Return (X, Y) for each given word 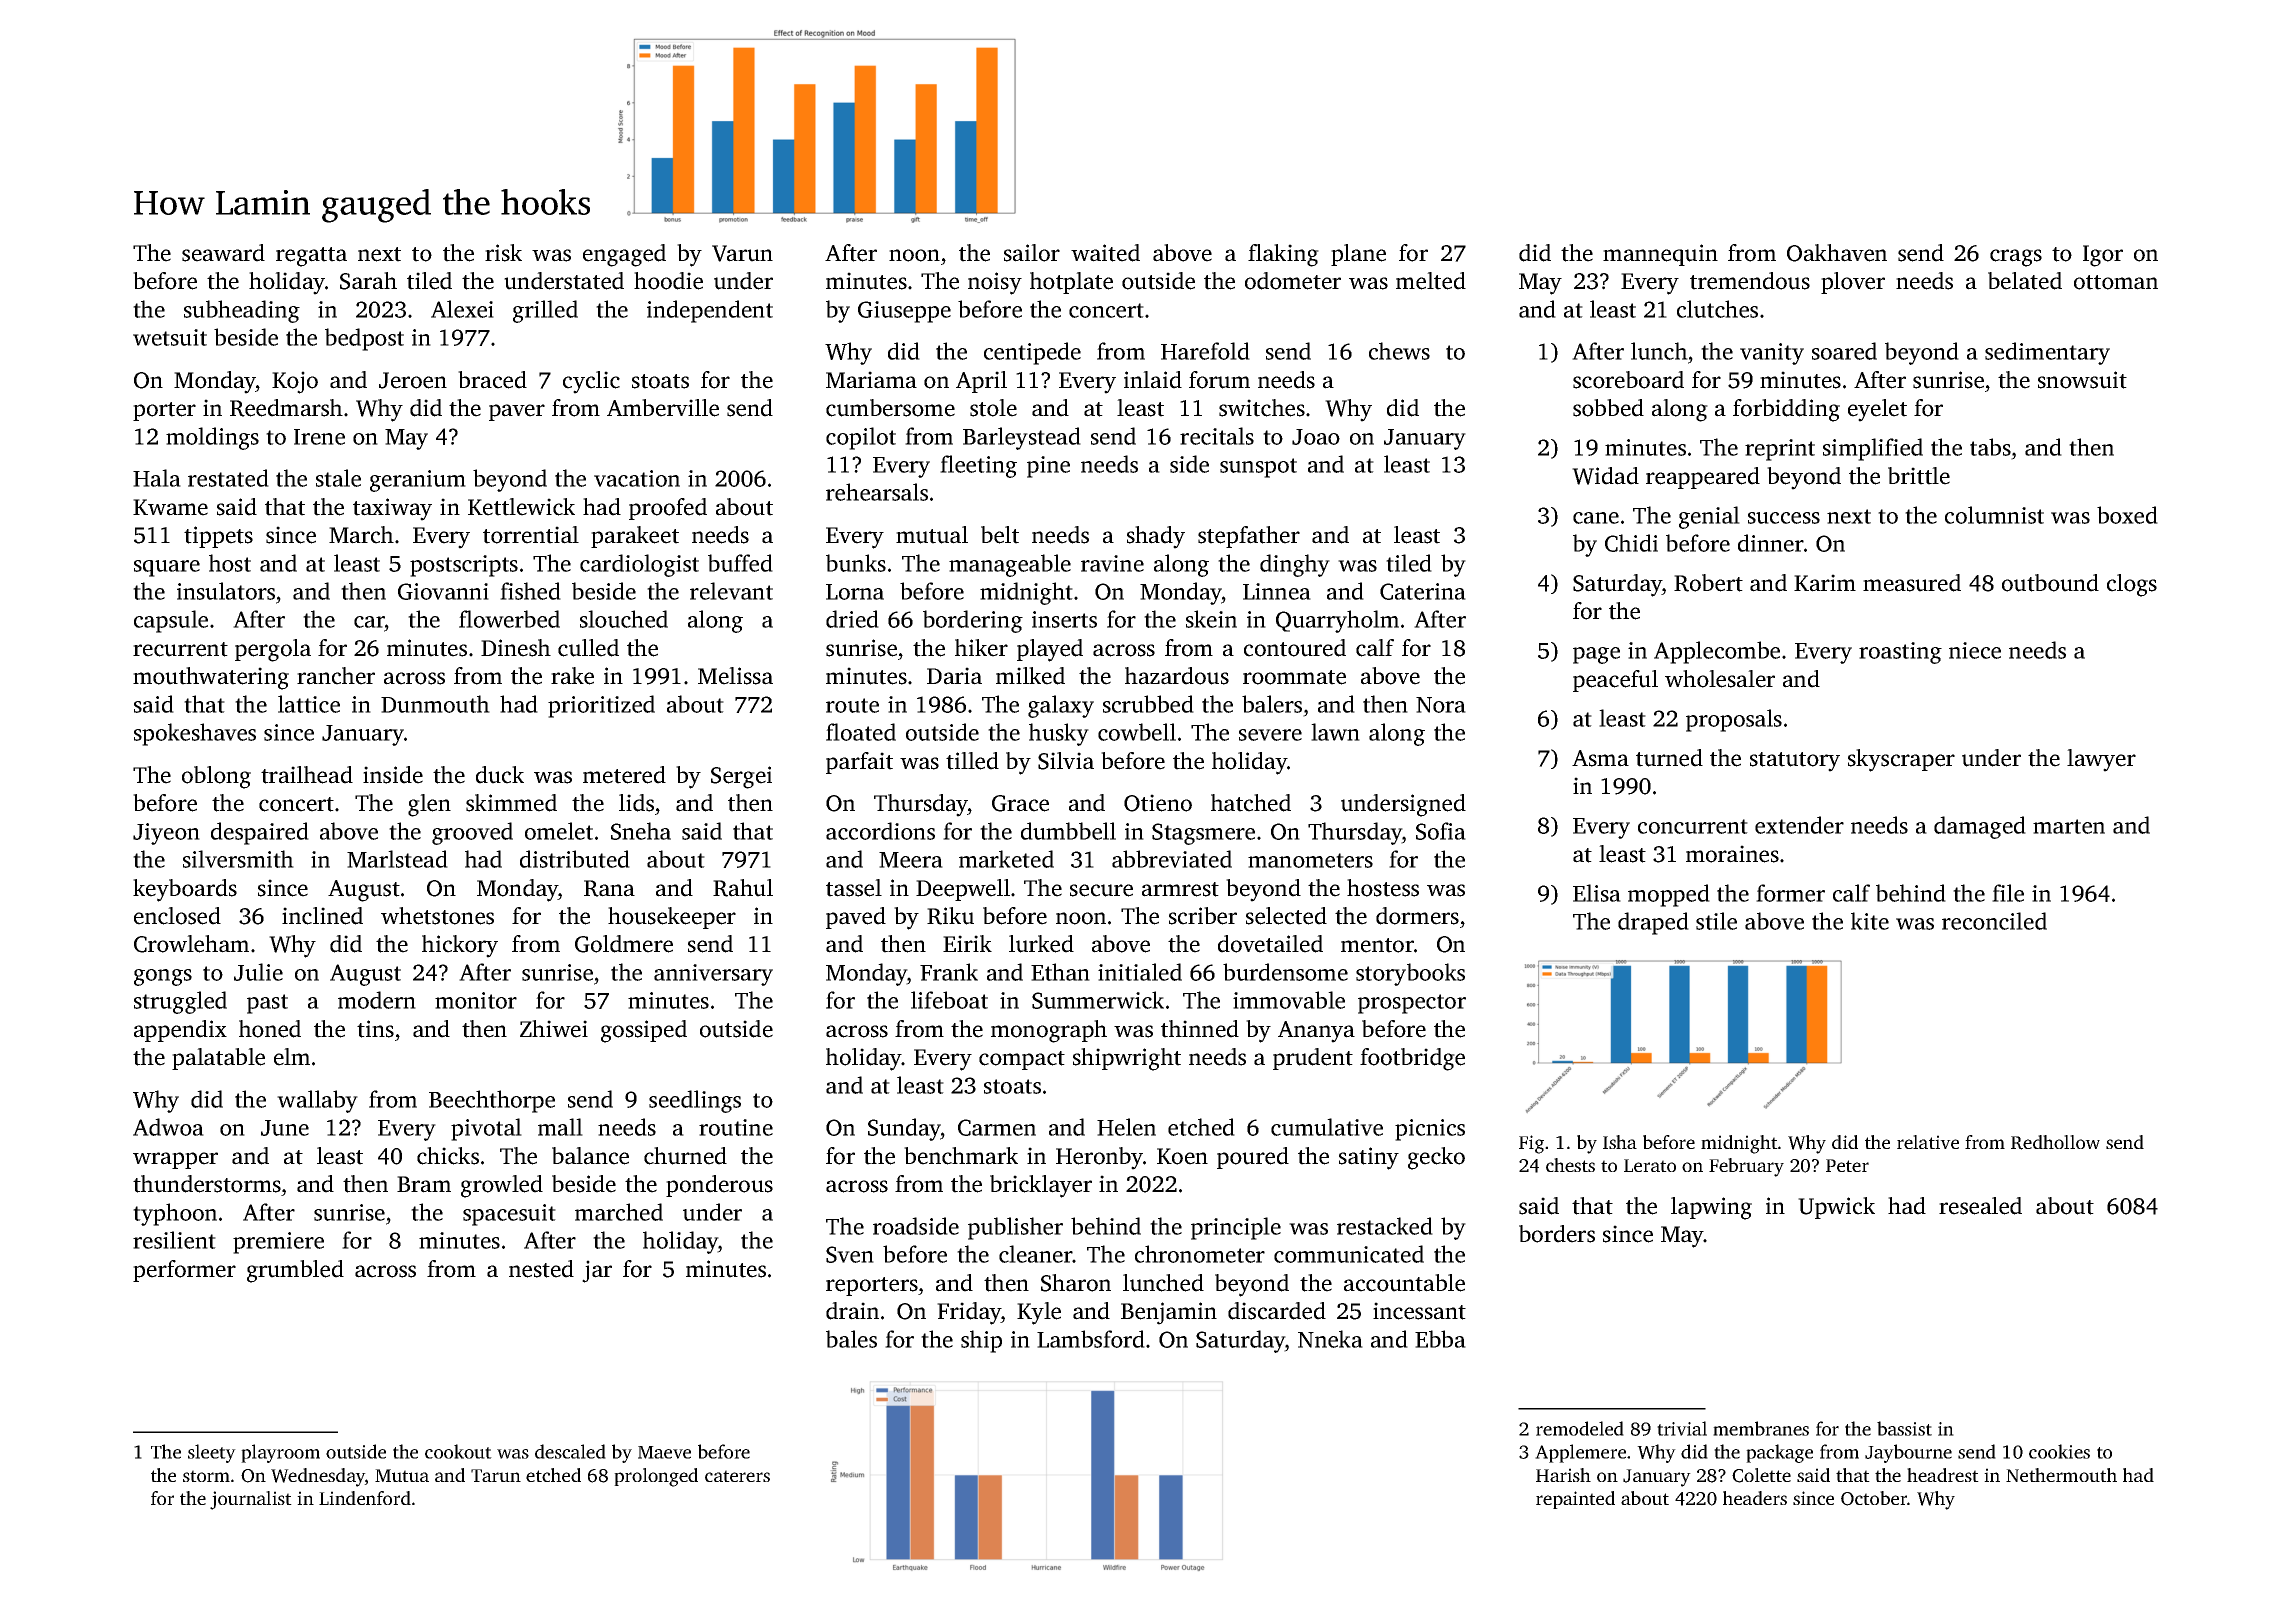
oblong (216, 777)
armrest (1180, 889)
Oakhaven (1837, 253)
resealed (1980, 1206)
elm (292, 1057)
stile (1716, 921)
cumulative (1327, 1127)
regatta (311, 257)
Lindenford (365, 1498)
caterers (737, 1476)
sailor (1032, 253)
